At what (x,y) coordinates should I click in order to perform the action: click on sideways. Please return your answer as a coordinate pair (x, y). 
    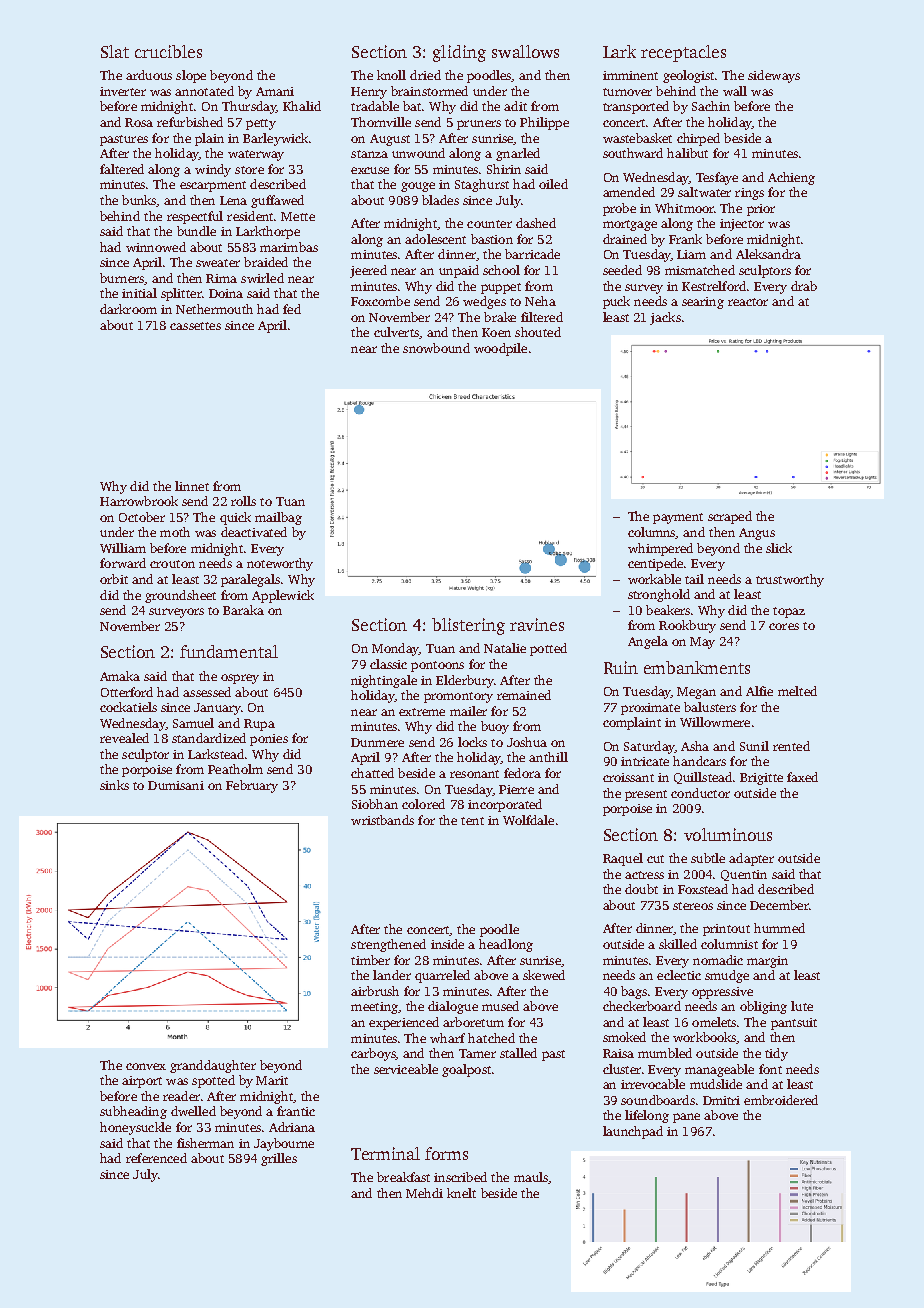
    Looking at the image, I should click on (774, 76).
